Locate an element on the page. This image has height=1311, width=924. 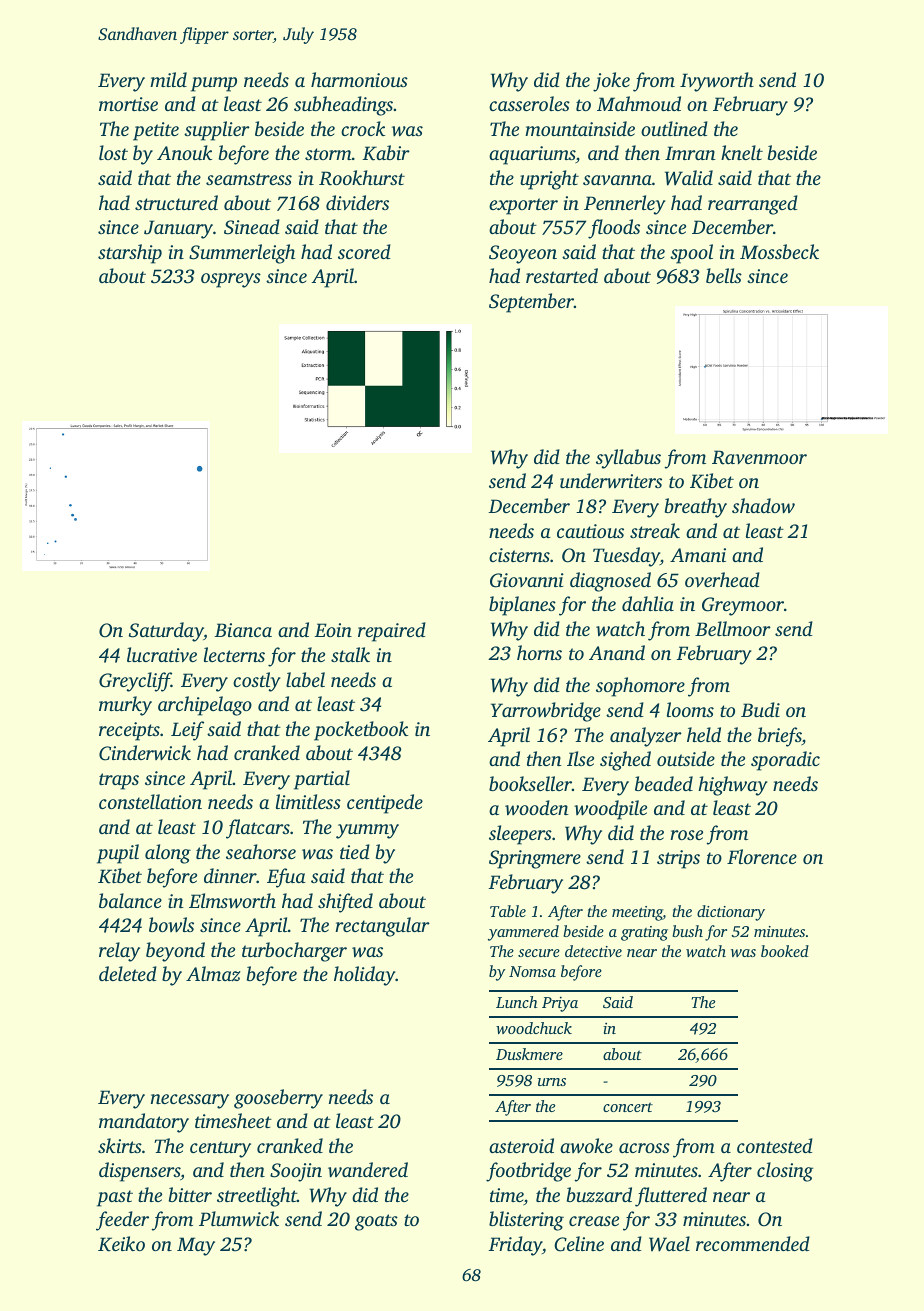
Celine is located at coordinates (579, 1244).
